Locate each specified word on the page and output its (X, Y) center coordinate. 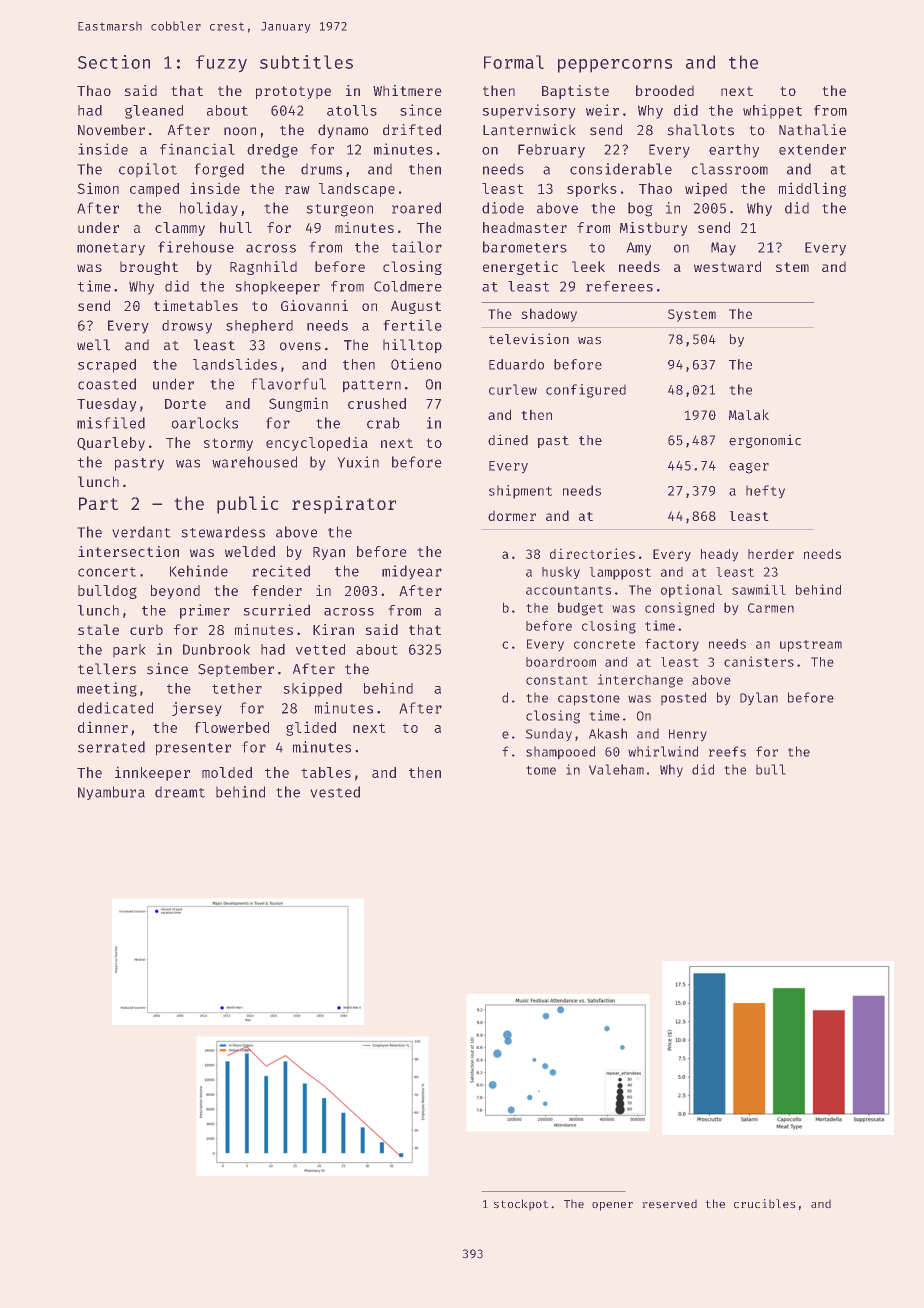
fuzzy (221, 63)
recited (281, 571)
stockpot (521, 1204)
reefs (727, 751)
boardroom (561, 662)
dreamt (180, 792)
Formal (514, 62)
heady (719, 555)
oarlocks (205, 423)
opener (612, 1206)
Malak (749, 414)
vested (335, 792)
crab (383, 423)
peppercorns (615, 66)
